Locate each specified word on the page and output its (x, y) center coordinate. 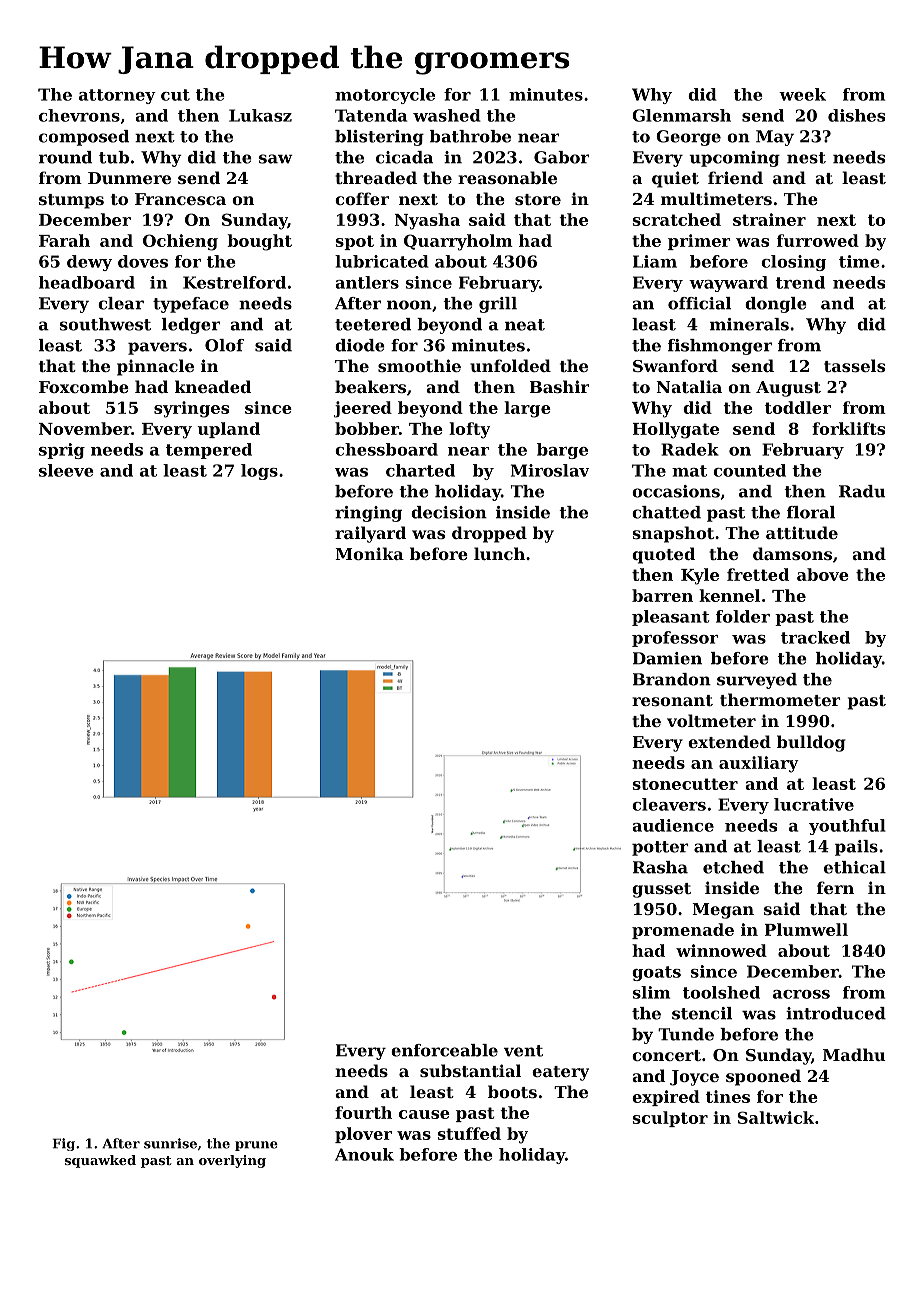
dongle (776, 305)
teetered (373, 324)
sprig (62, 451)
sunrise (170, 1143)
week (802, 94)
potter (660, 848)
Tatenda (371, 115)
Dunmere (129, 178)
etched (733, 867)
